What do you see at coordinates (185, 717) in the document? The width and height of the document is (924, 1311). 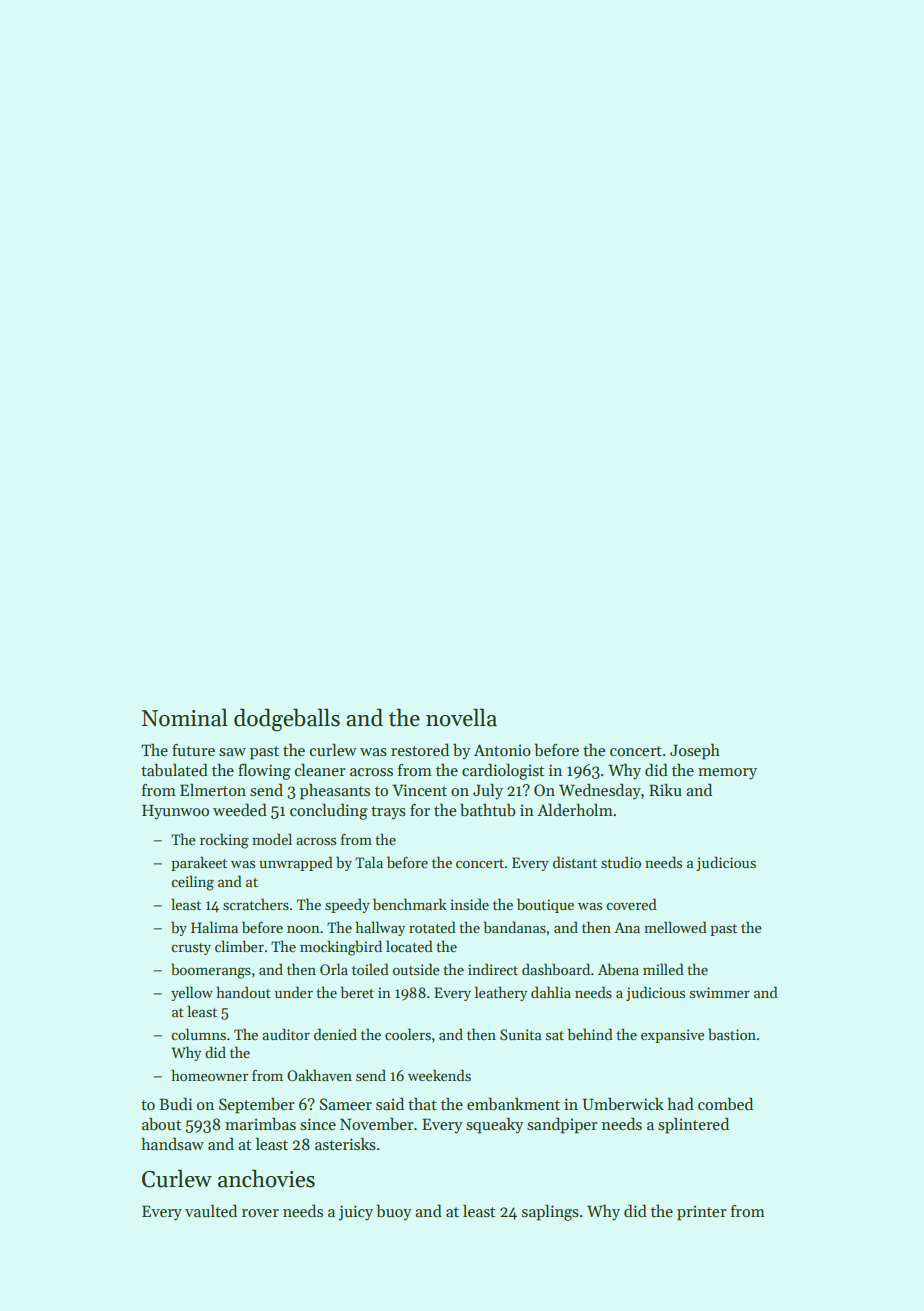 I see `Nominal` at bounding box center [185, 717].
